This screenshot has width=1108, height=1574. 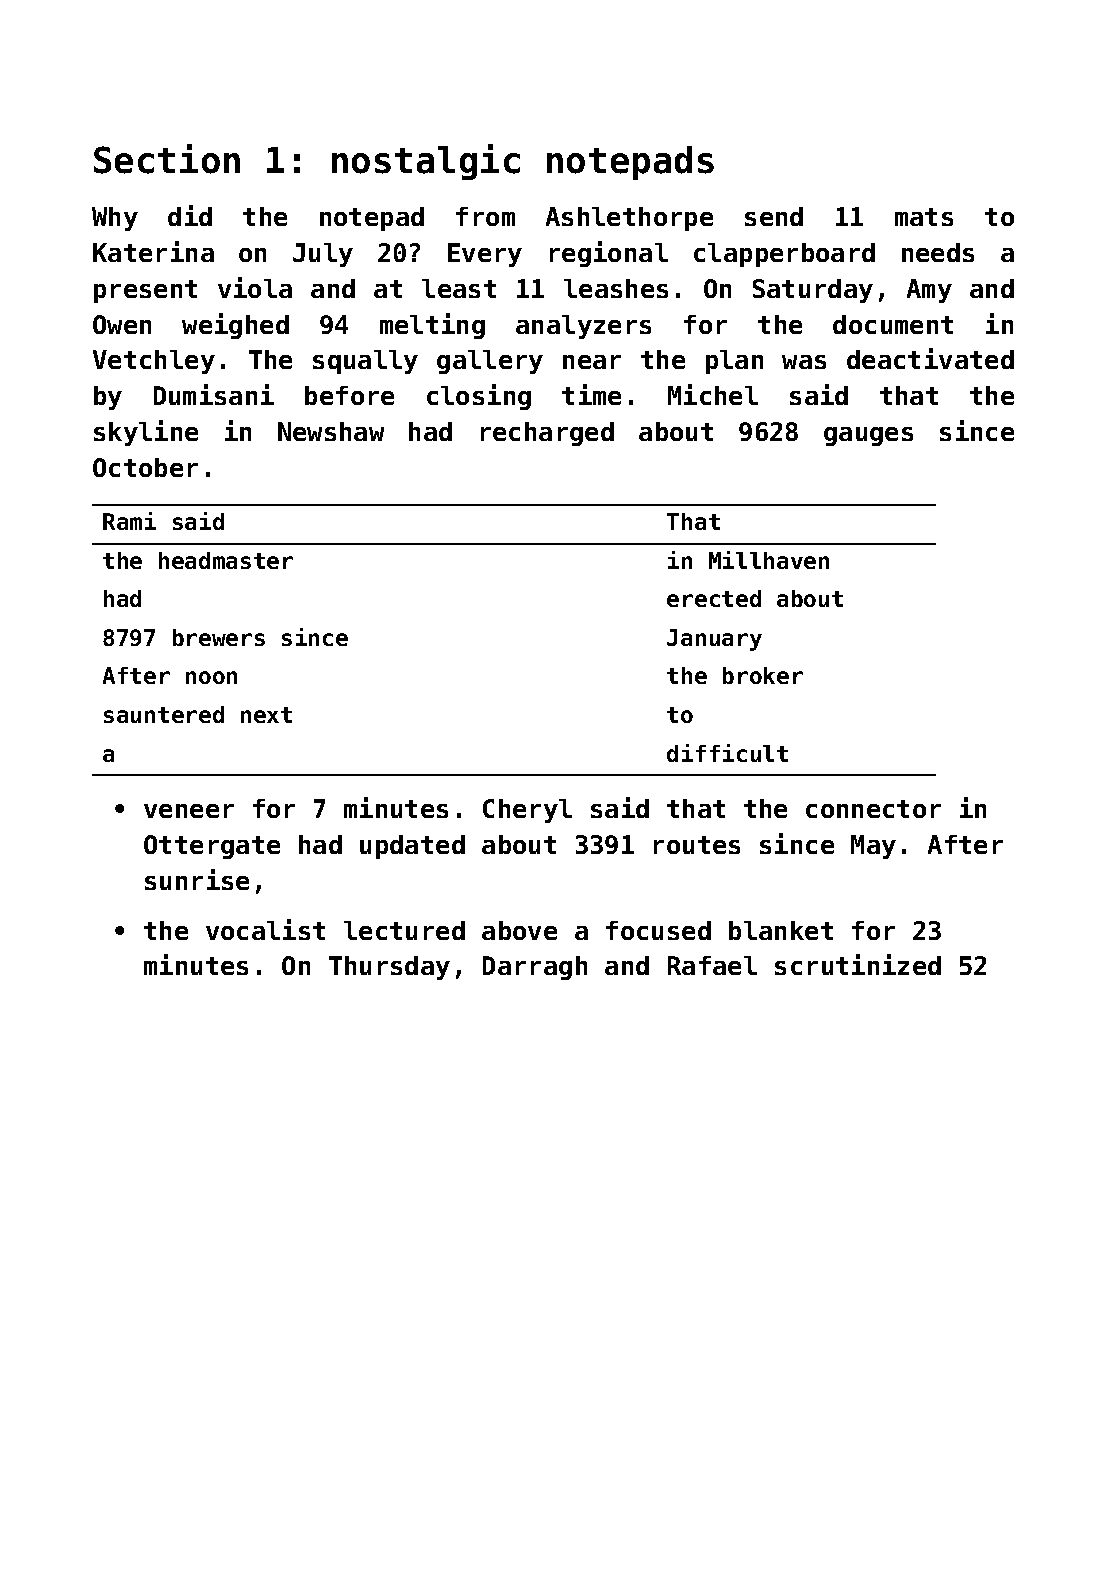 What do you see at coordinates (219, 637) in the screenshot?
I see `brewers` at bounding box center [219, 637].
